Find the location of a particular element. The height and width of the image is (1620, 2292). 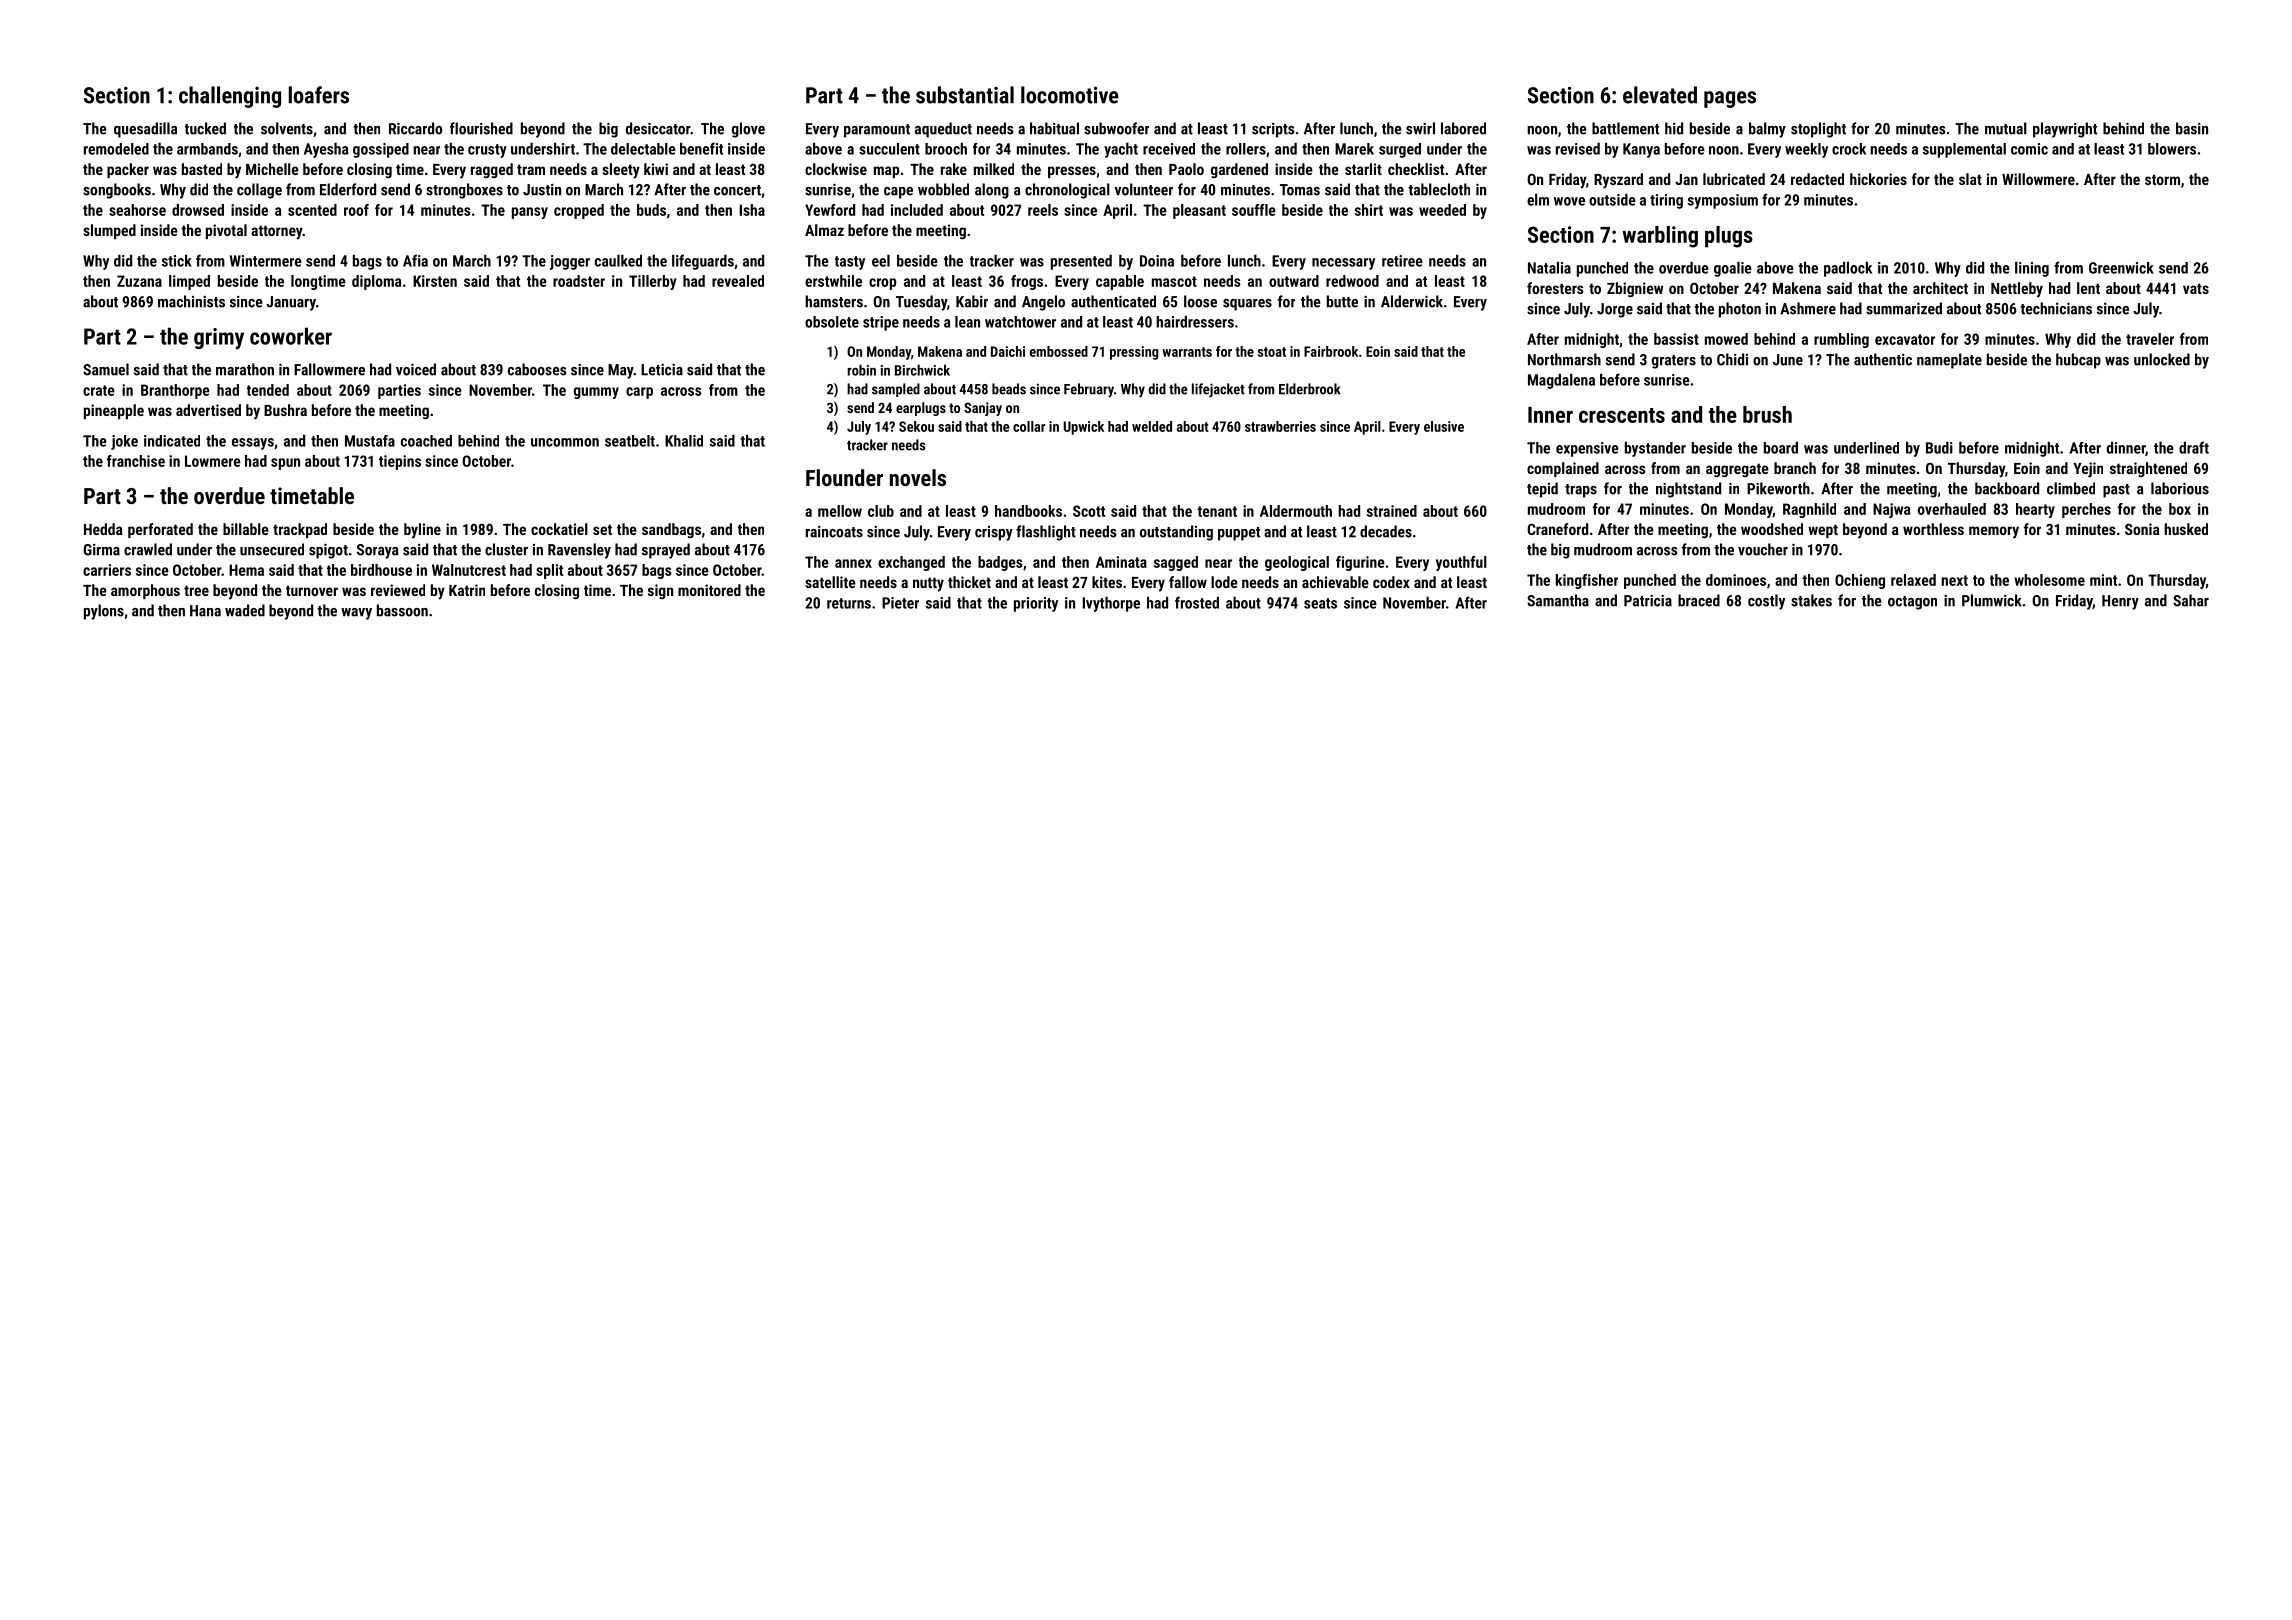

Greenwick is located at coordinates (2121, 268).
